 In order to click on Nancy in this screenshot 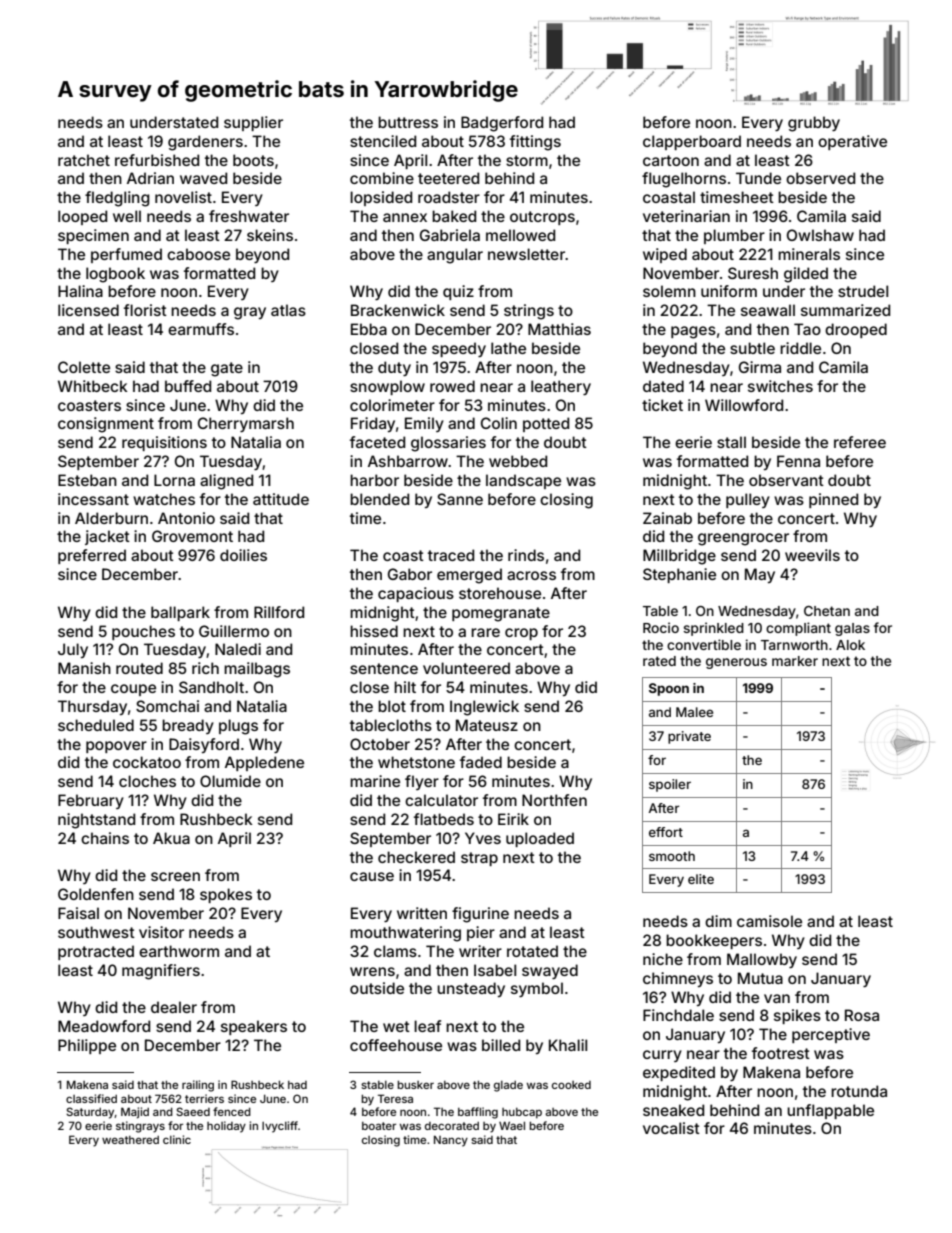, I will do `click(451, 1141)`.
